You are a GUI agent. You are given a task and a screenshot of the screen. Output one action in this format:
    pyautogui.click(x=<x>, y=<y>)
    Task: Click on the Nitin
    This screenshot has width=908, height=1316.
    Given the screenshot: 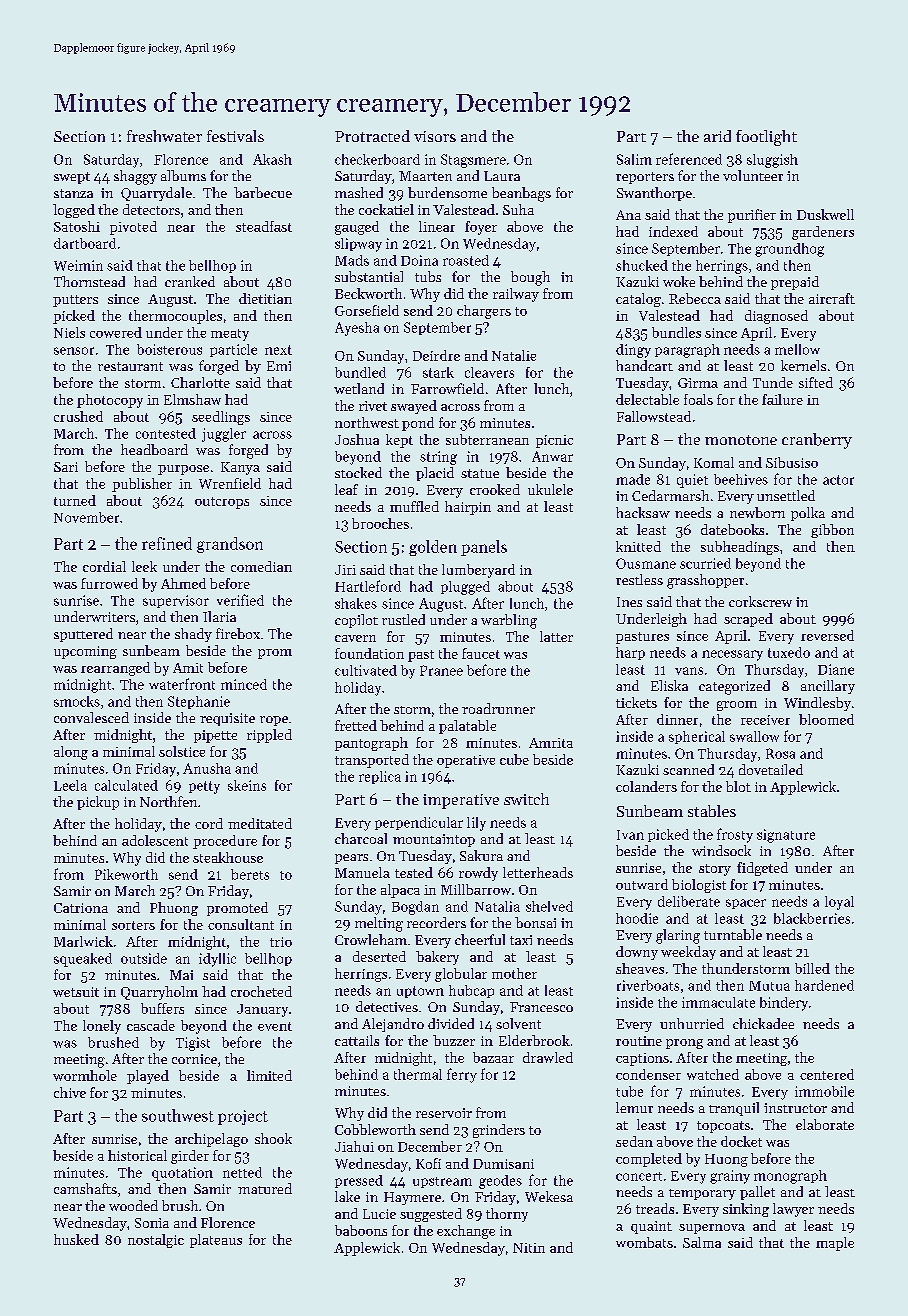 What is the action you would take?
    pyautogui.click(x=529, y=1248)
